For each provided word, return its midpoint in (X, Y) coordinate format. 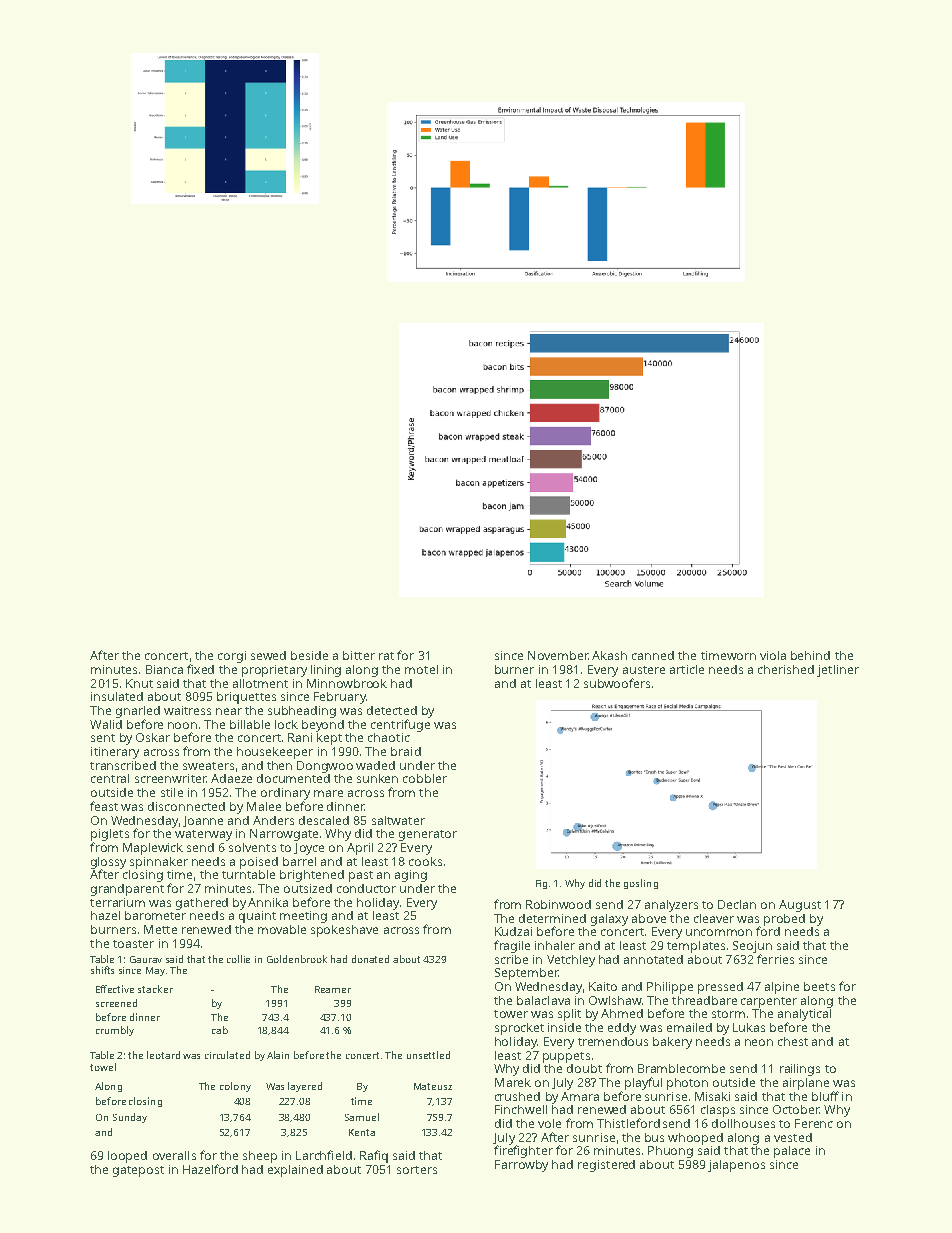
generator (428, 835)
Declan (737, 904)
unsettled (428, 1055)
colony (235, 1087)
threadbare (704, 1000)
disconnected (186, 806)
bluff (825, 1096)
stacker (155, 989)
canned (653, 655)
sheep (260, 1157)
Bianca (164, 669)
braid (406, 751)
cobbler (425, 778)
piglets (110, 835)
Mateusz (433, 1086)
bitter (359, 655)
